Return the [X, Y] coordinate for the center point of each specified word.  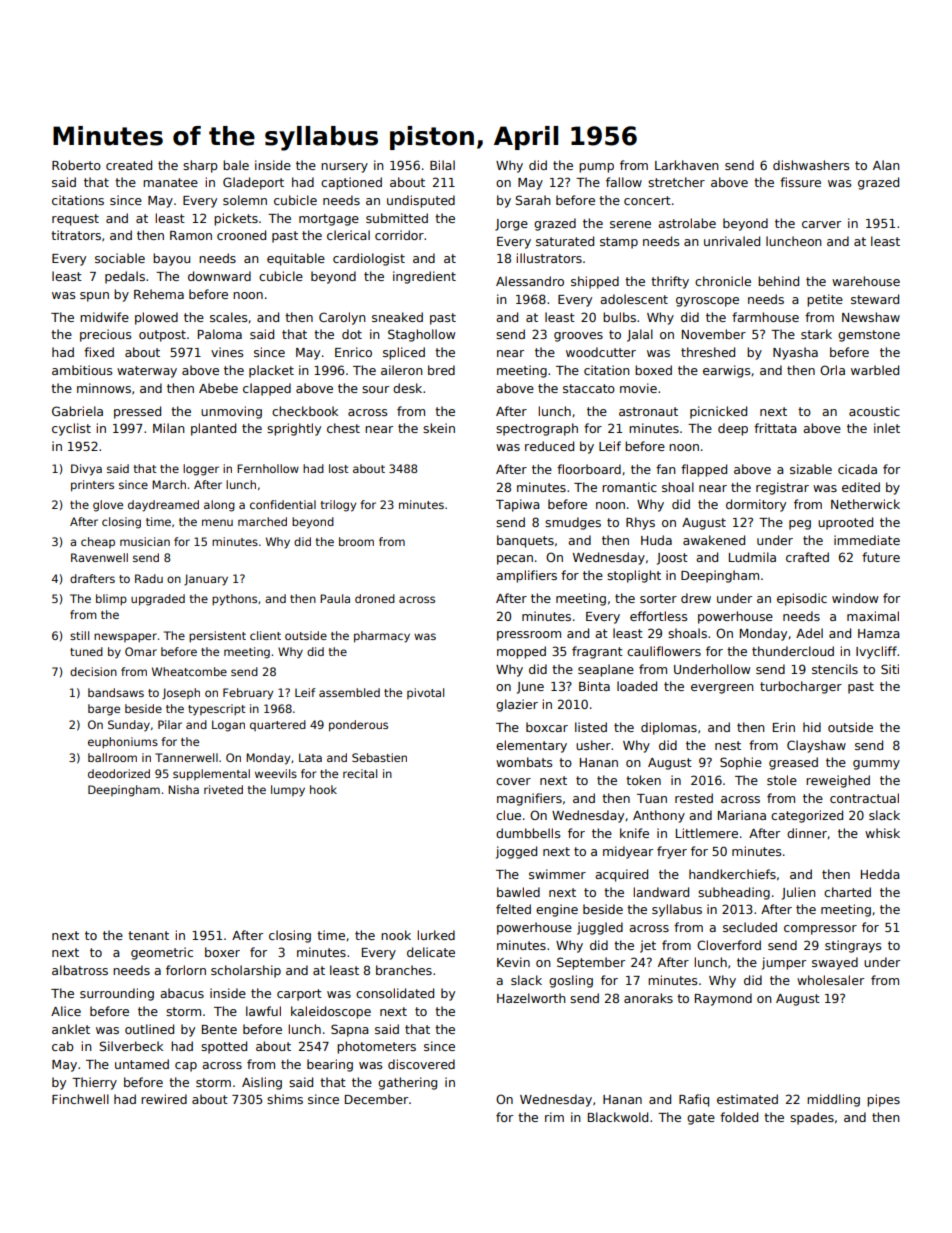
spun [94, 297]
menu [217, 522]
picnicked [718, 412]
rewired [164, 1099]
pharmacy [382, 637]
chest [343, 428]
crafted [807, 557]
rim [554, 1117]
